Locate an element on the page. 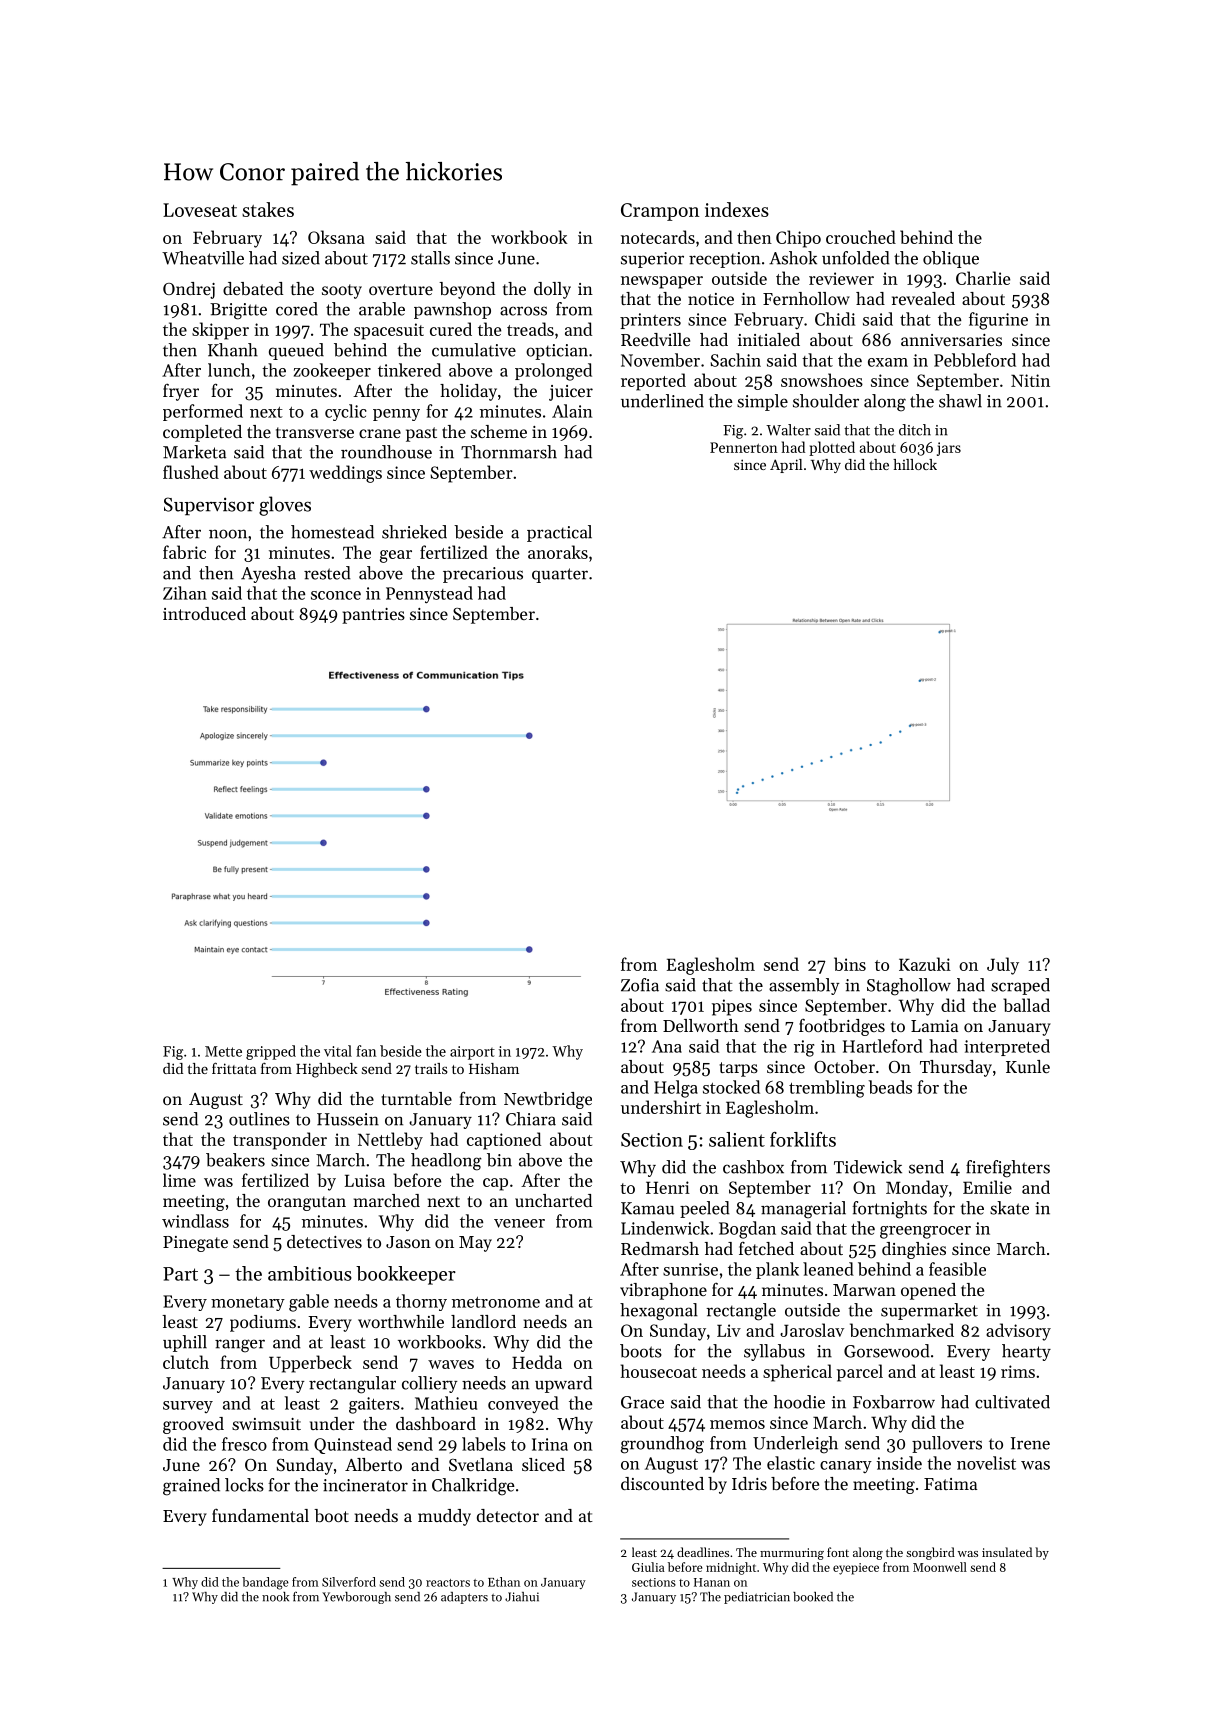  Helga is located at coordinates (676, 1089).
